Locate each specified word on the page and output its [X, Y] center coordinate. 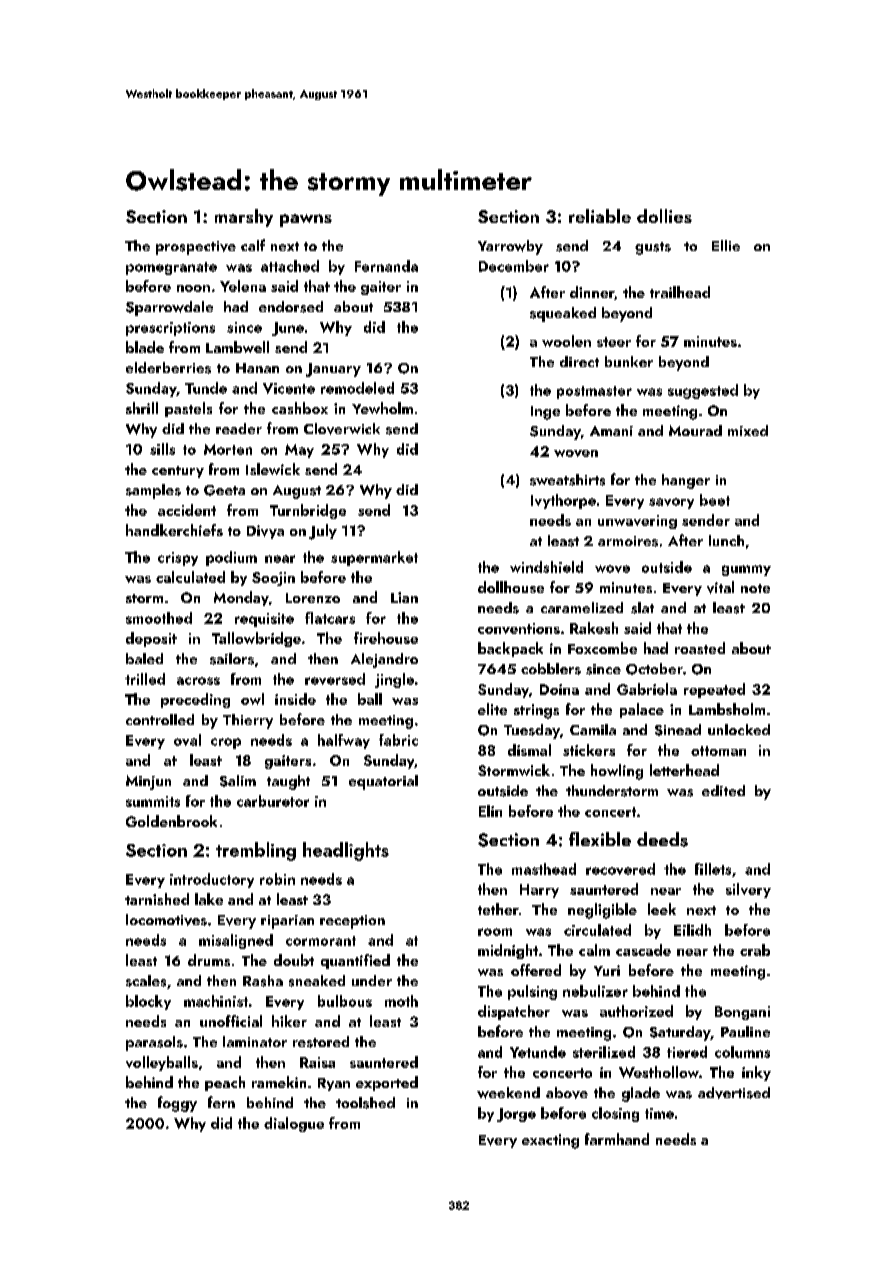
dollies [664, 216]
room [495, 932]
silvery [748, 890]
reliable [600, 216]
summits [153, 801]
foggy [177, 1104]
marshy [244, 218]
